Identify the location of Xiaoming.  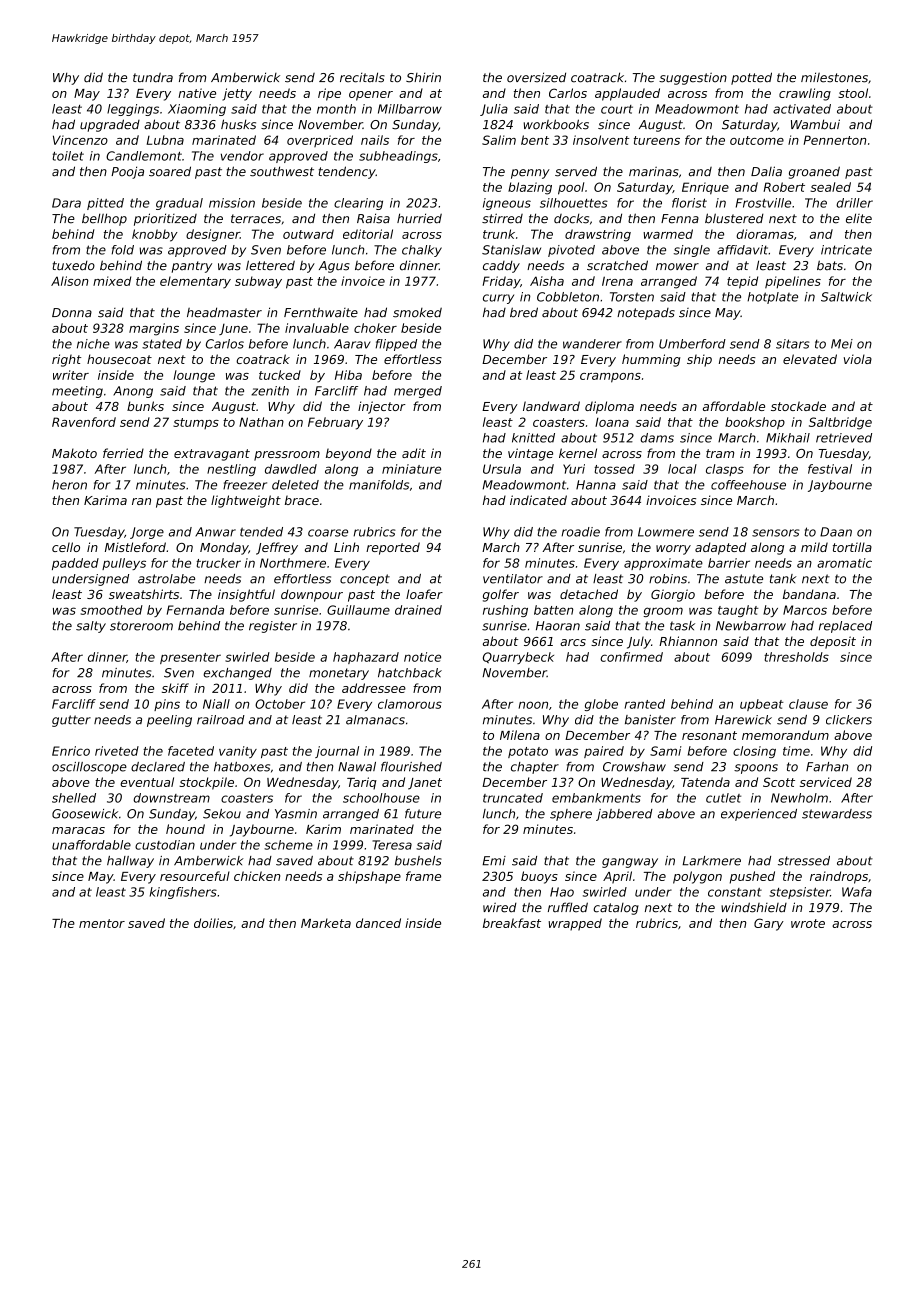
(197, 110).
